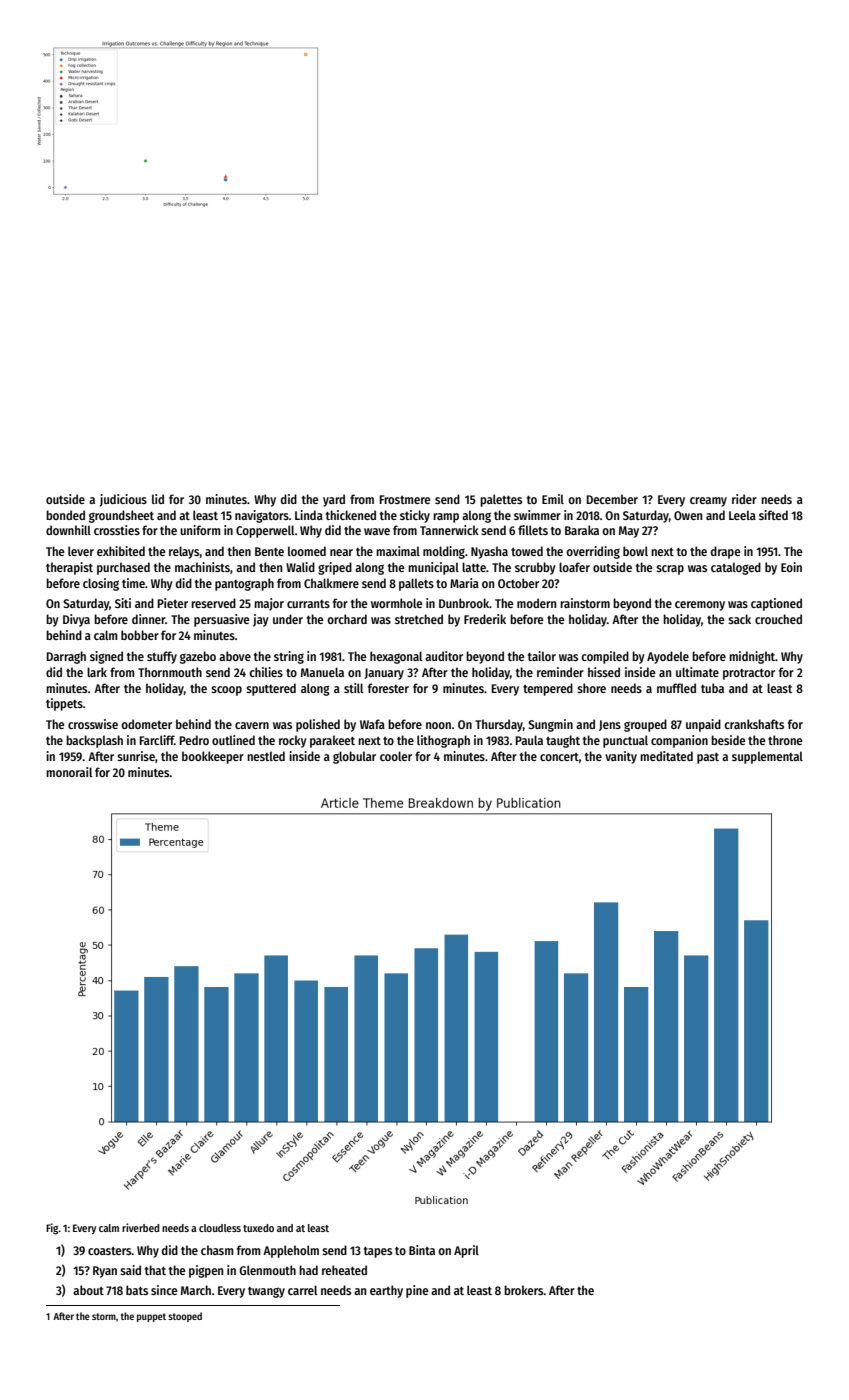 The height and width of the document is (1400, 849). I want to click on Appleholm, so click(291, 1251).
